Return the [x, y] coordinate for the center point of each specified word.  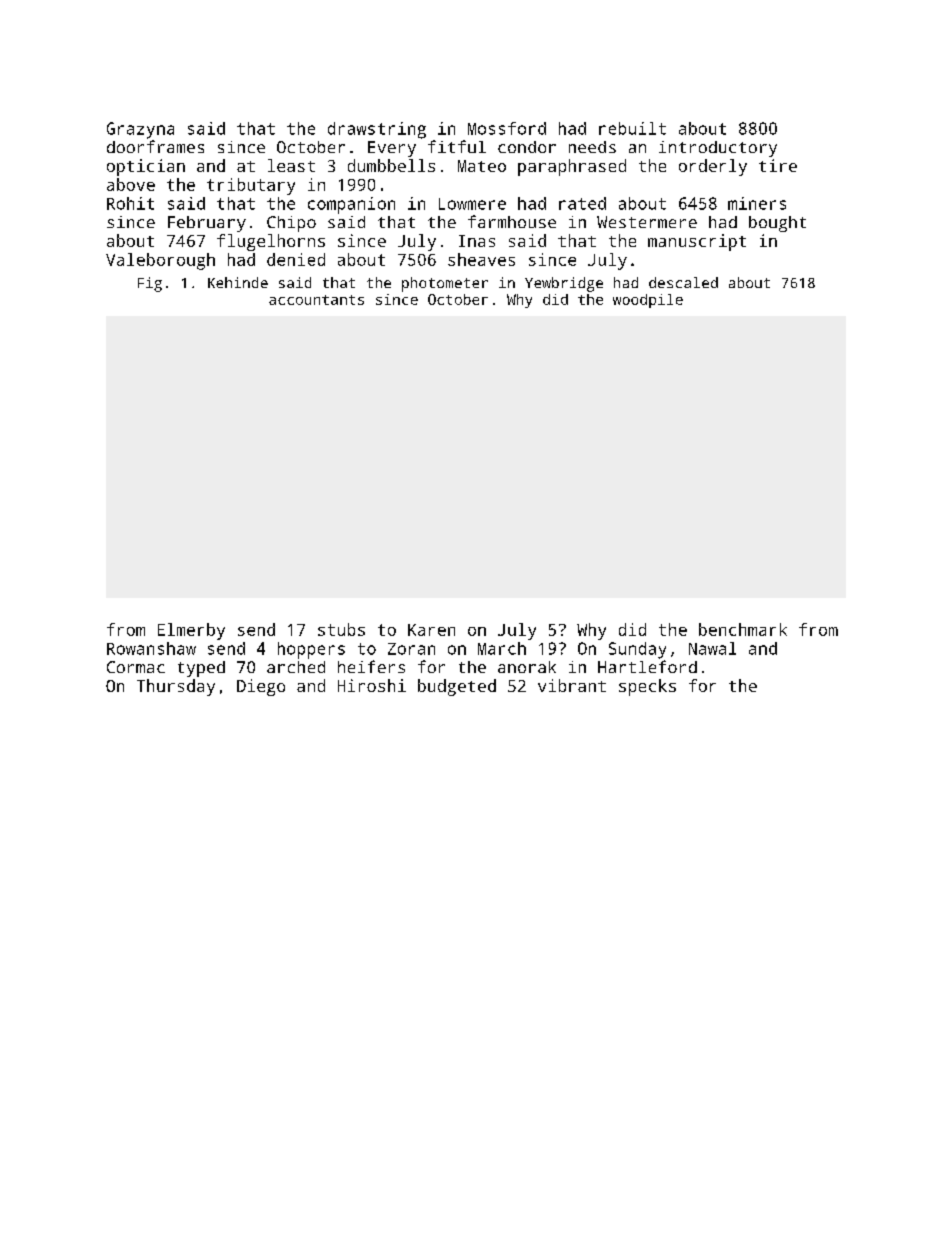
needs [592, 147]
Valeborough [160, 261]
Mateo [482, 166]
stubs [341, 629]
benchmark [743, 629]
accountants [316, 300]
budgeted [457, 687]
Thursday [176, 687]
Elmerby [191, 631]
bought [777, 224]
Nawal [712, 648]
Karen [431, 630]
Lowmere [472, 204]
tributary [251, 186]
